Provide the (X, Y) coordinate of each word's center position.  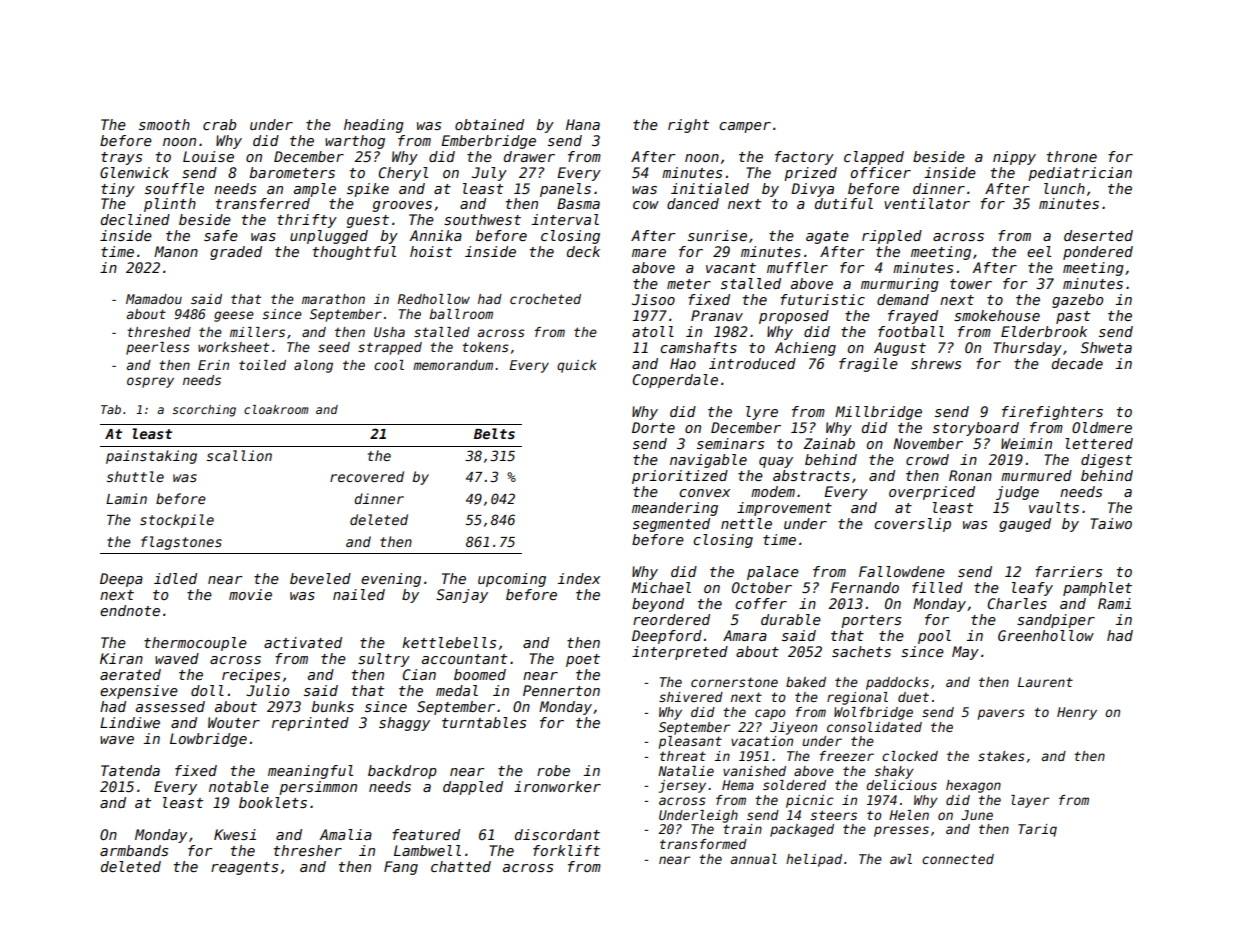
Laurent (1045, 682)
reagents (244, 868)
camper (745, 127)
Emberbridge (488, 142)
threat (683, 756)
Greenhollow (1046, 635)
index (579, 578)
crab (219, 124)
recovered (367, 476)
